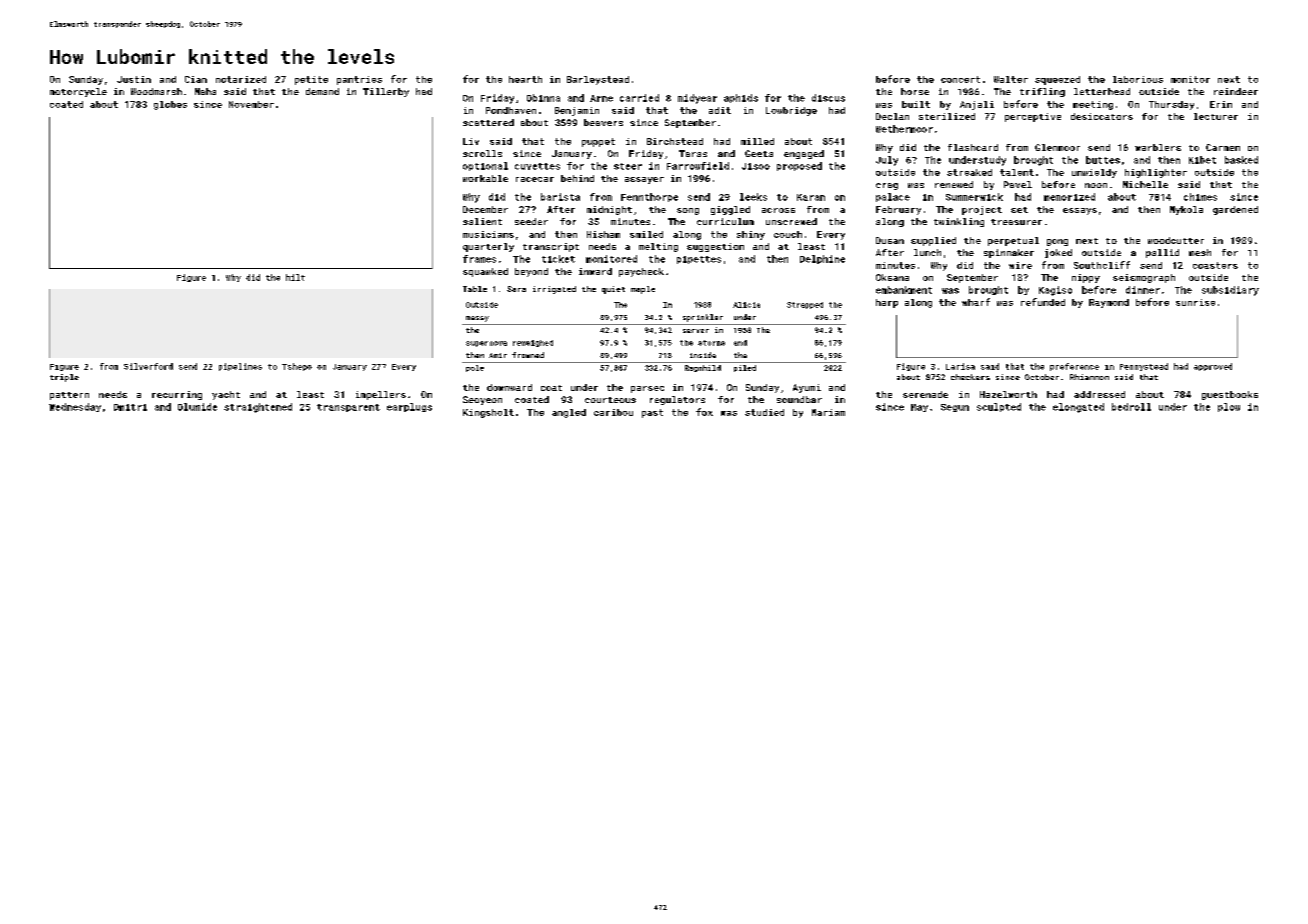  I want to click on triple, so click(64, 378).
